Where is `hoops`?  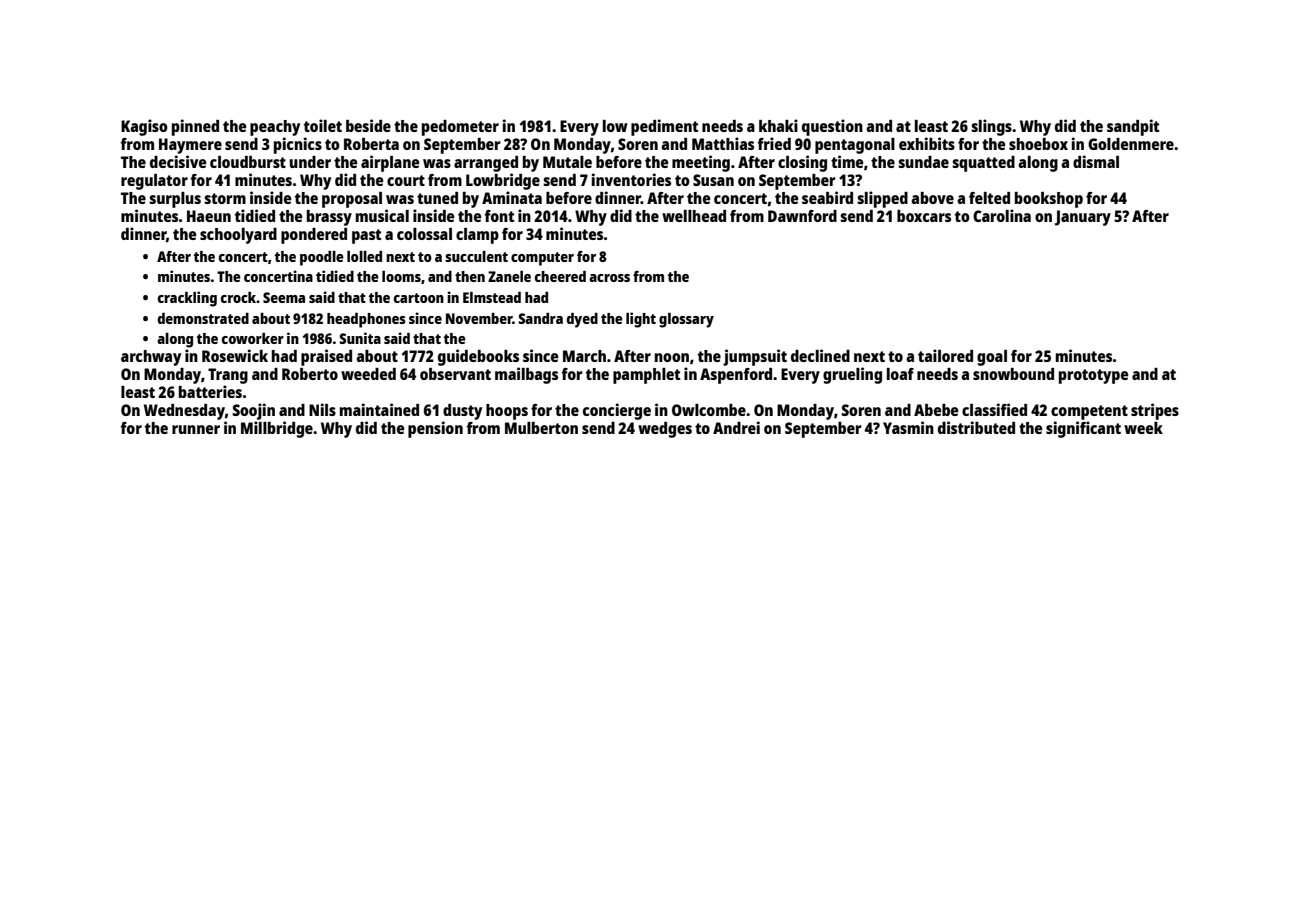
hoops is located at coordinates (507, 412).
